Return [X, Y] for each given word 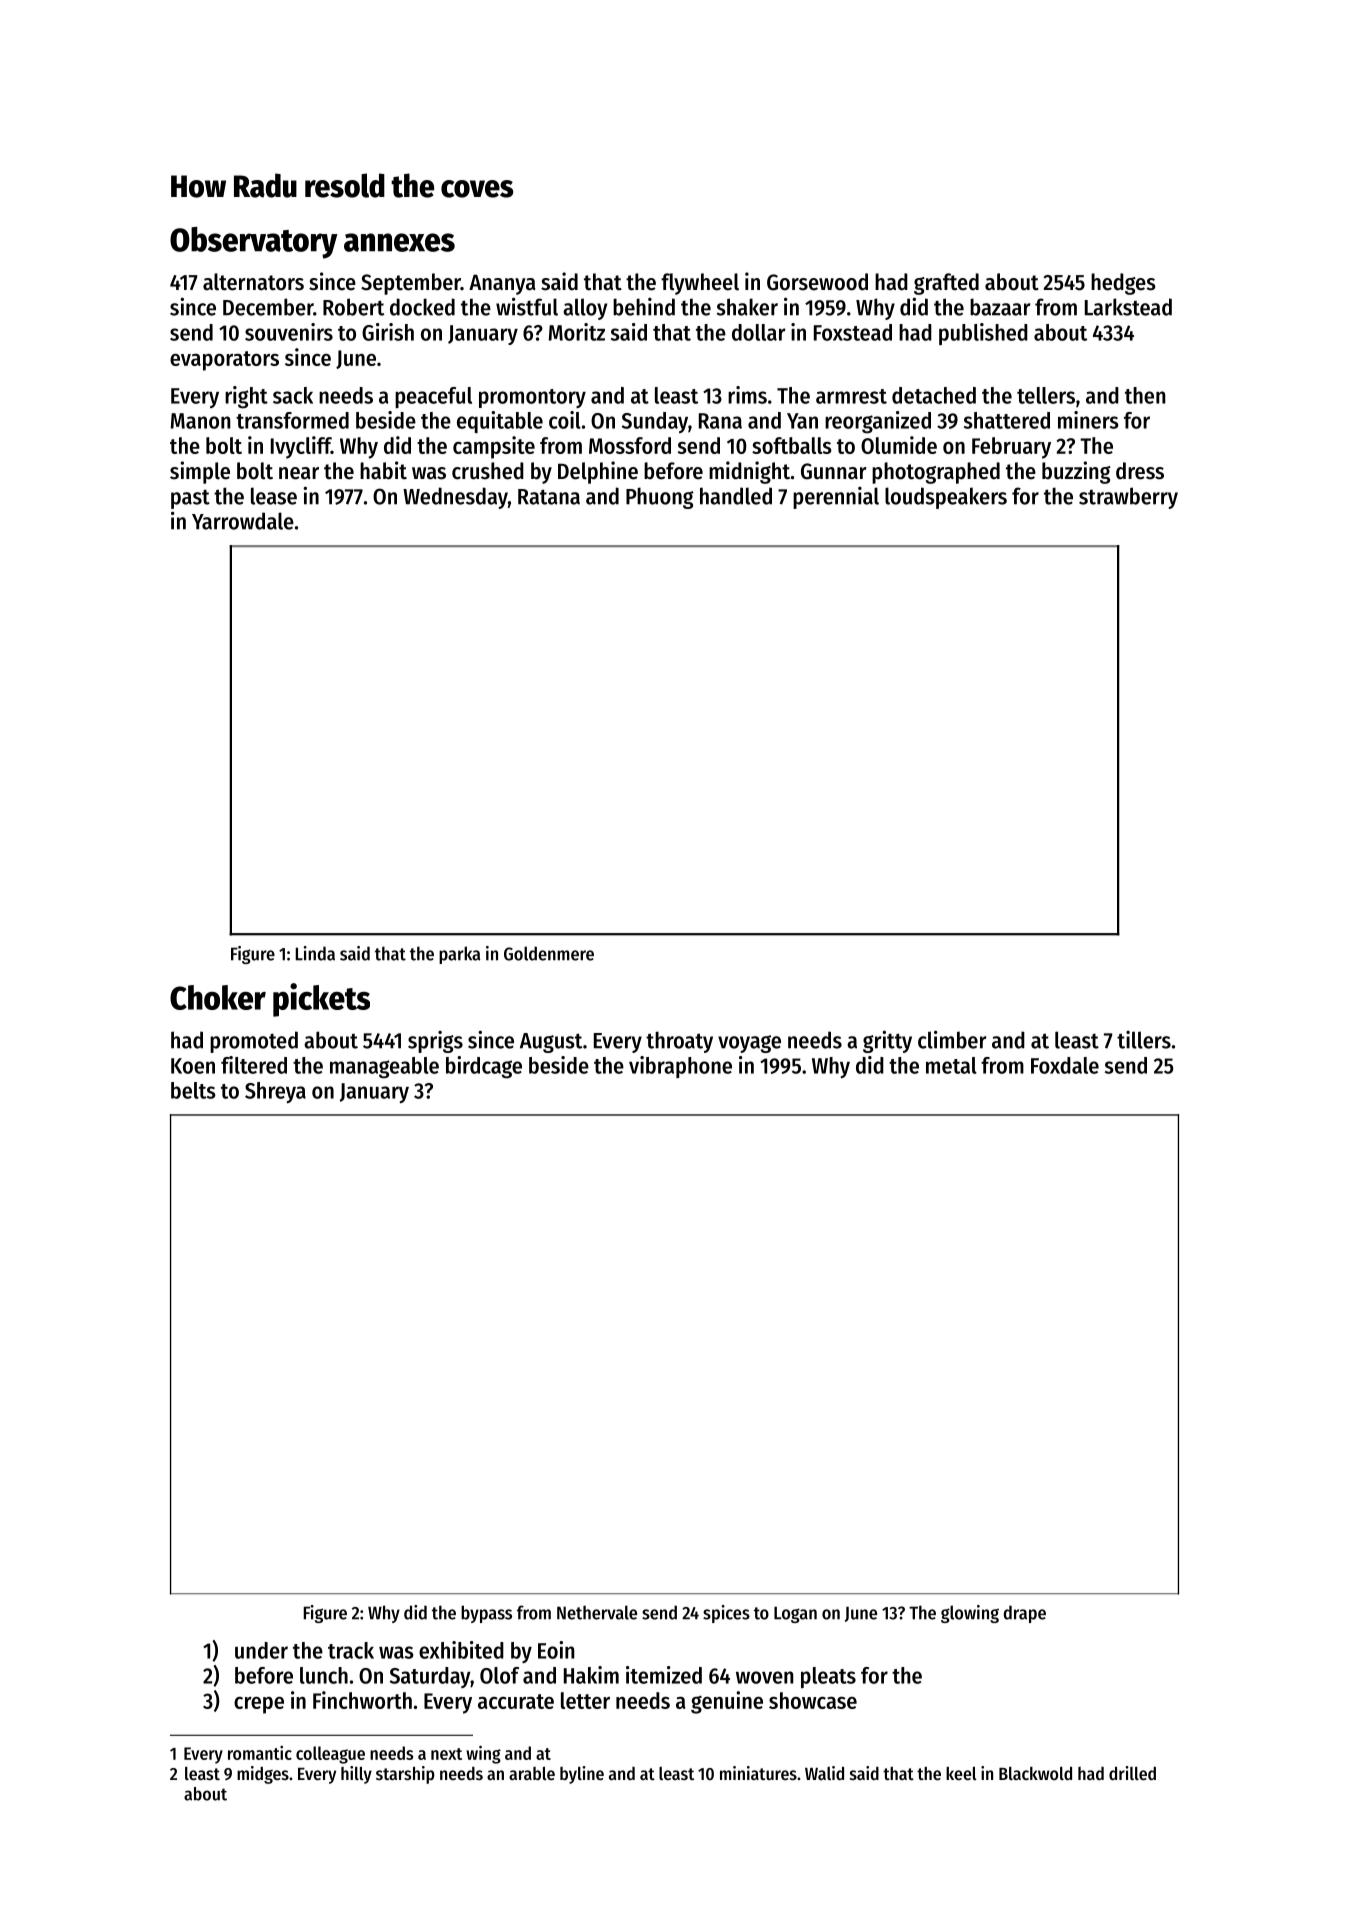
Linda [315, 953]
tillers [1144, 1040]
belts [193, 1090]
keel [961, 1773]
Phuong [660, 498]
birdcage [484, 1067]
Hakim [591, 1675]
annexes [399, 242]
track [351, 1650]
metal [951, 1065]
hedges [1123, 284]
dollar [759, 332]
